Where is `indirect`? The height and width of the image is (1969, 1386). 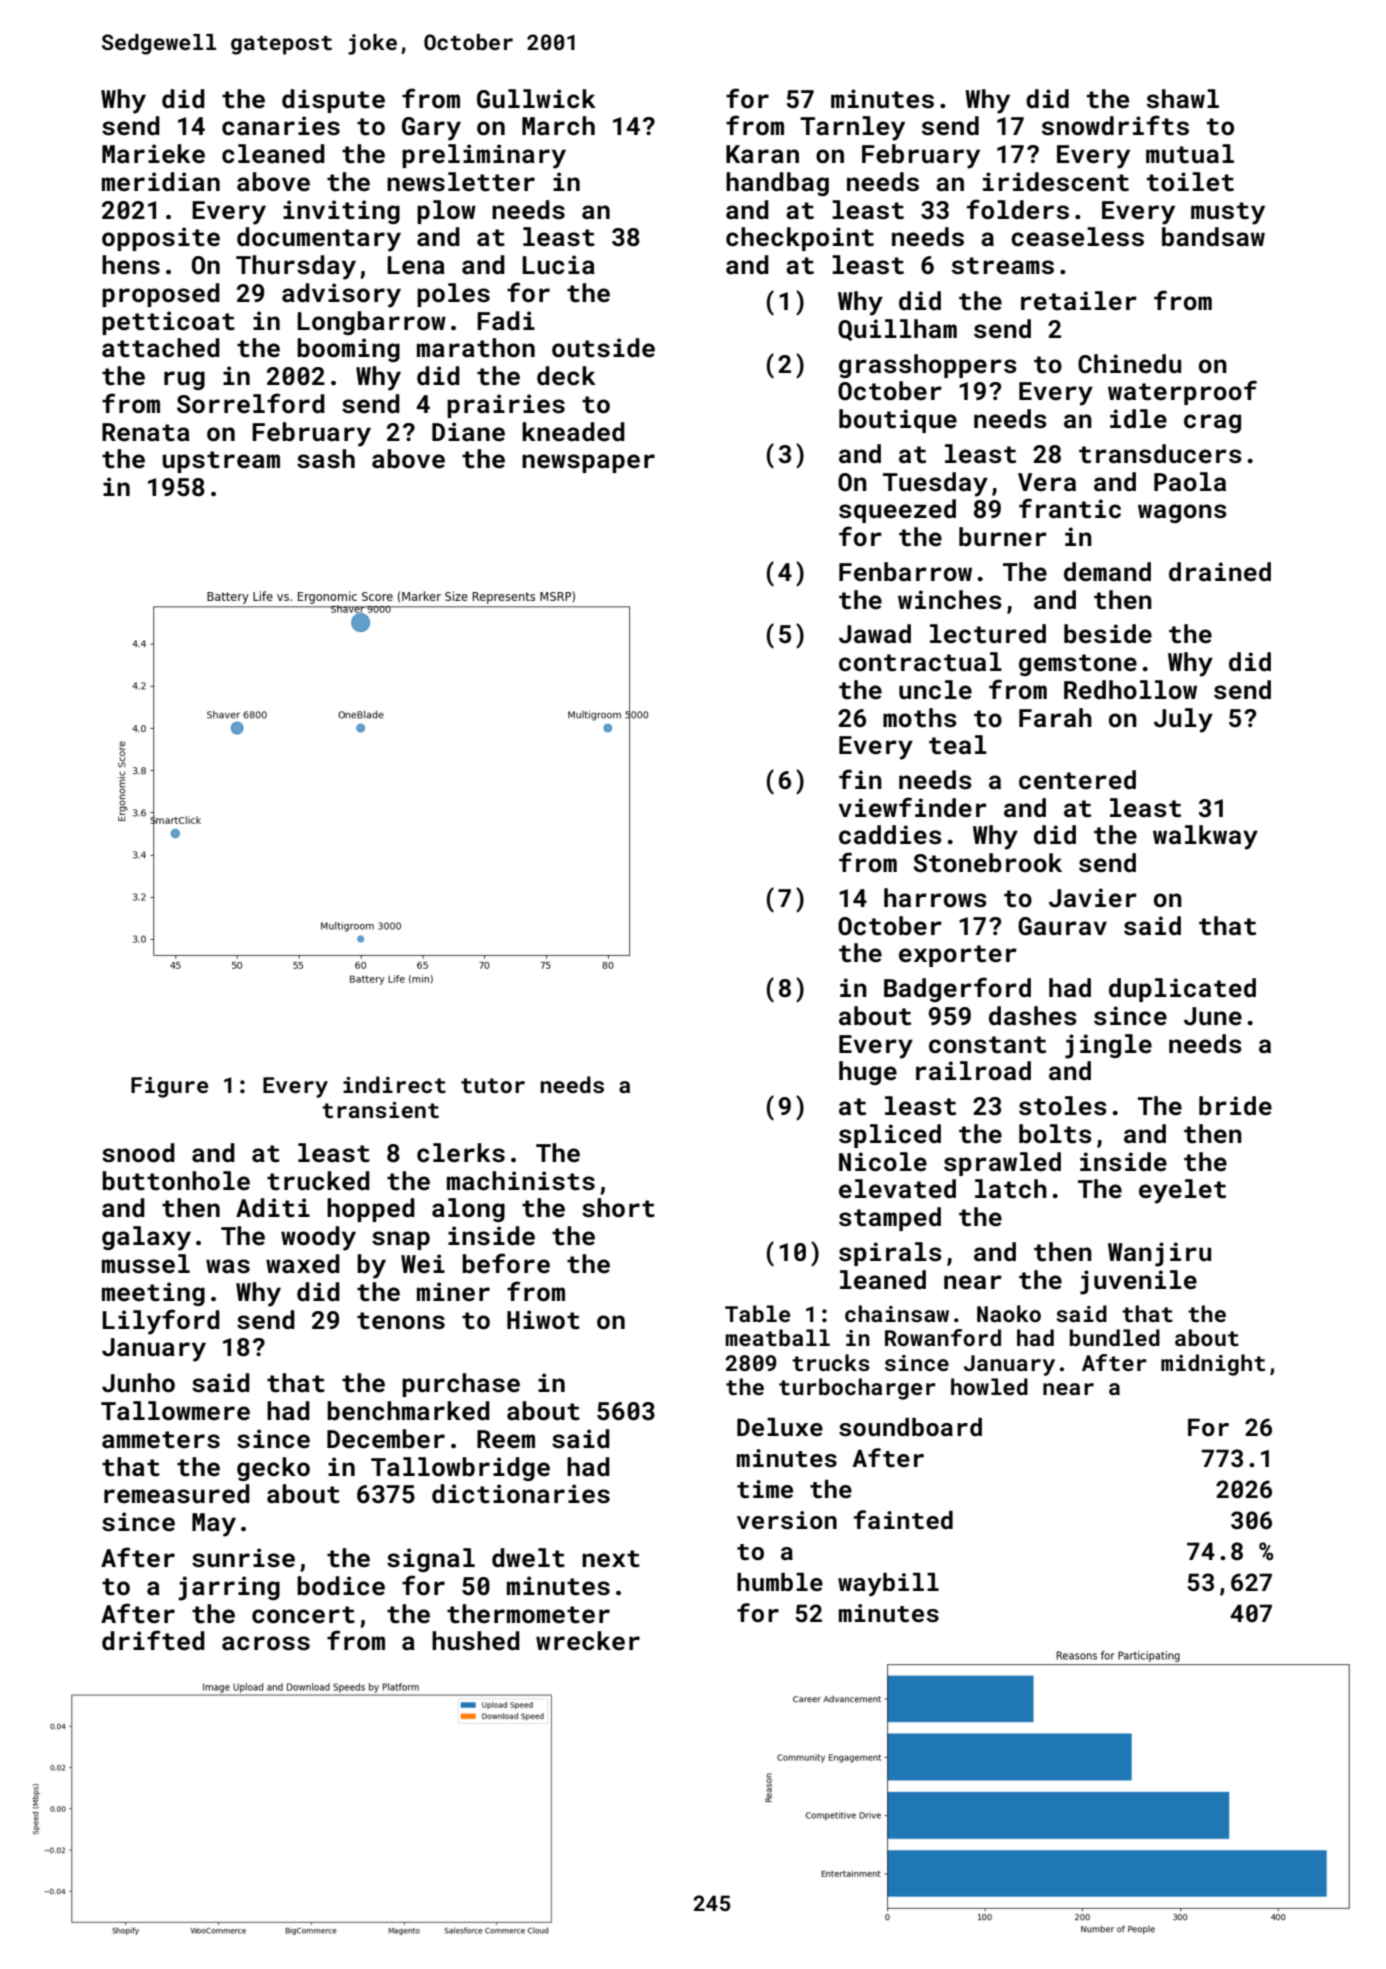 indirect is located at coordinates (394, 1084).
